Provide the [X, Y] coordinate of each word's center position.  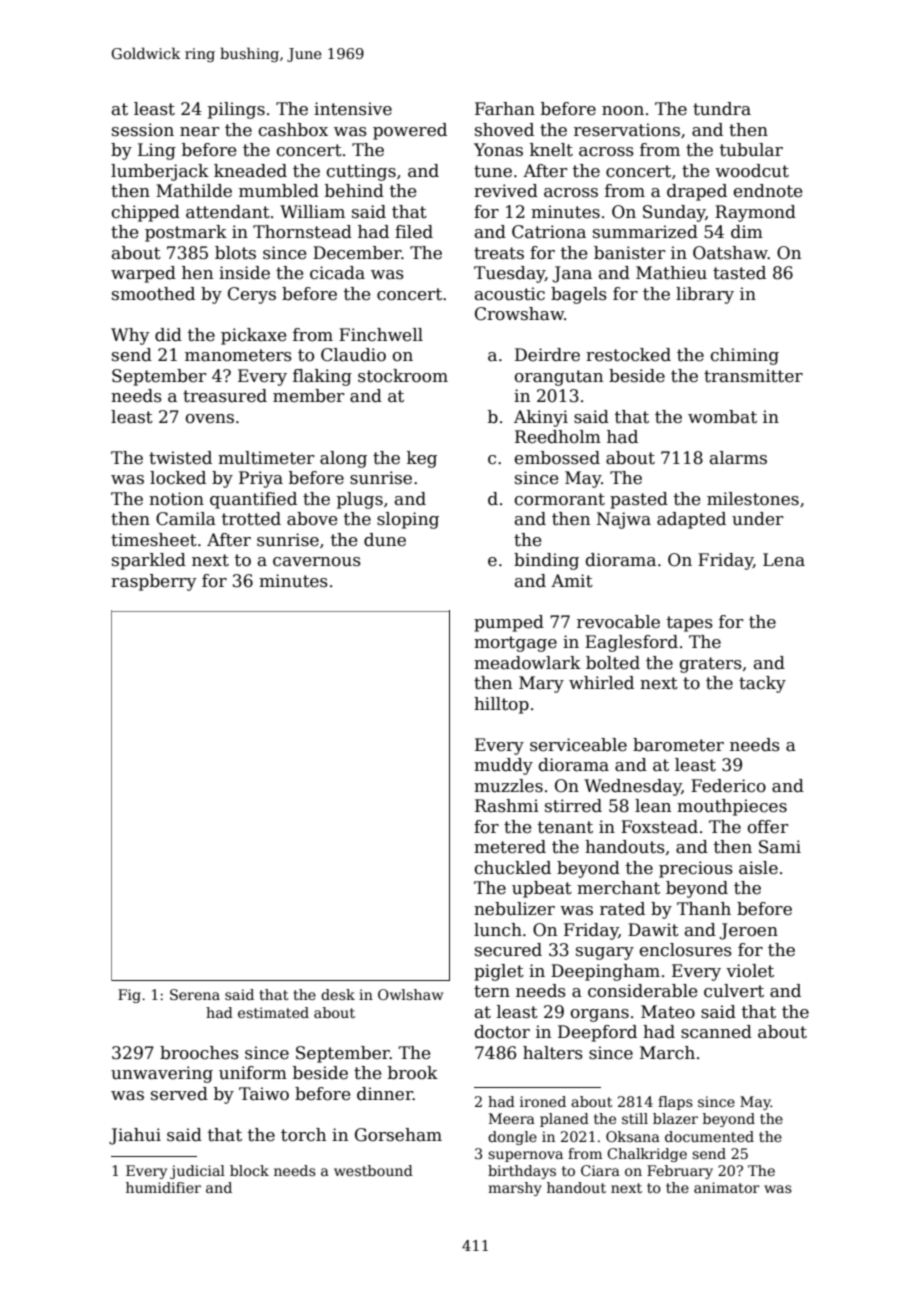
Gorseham [398, 1135]
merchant [618, 888]
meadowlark [527, 663]
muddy [503, 766]
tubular [751, 150]
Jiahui [135, 1136]
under [758, 519]
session [143, 130]
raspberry [154, 582]
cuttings [361, 172]
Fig [129, 996]
